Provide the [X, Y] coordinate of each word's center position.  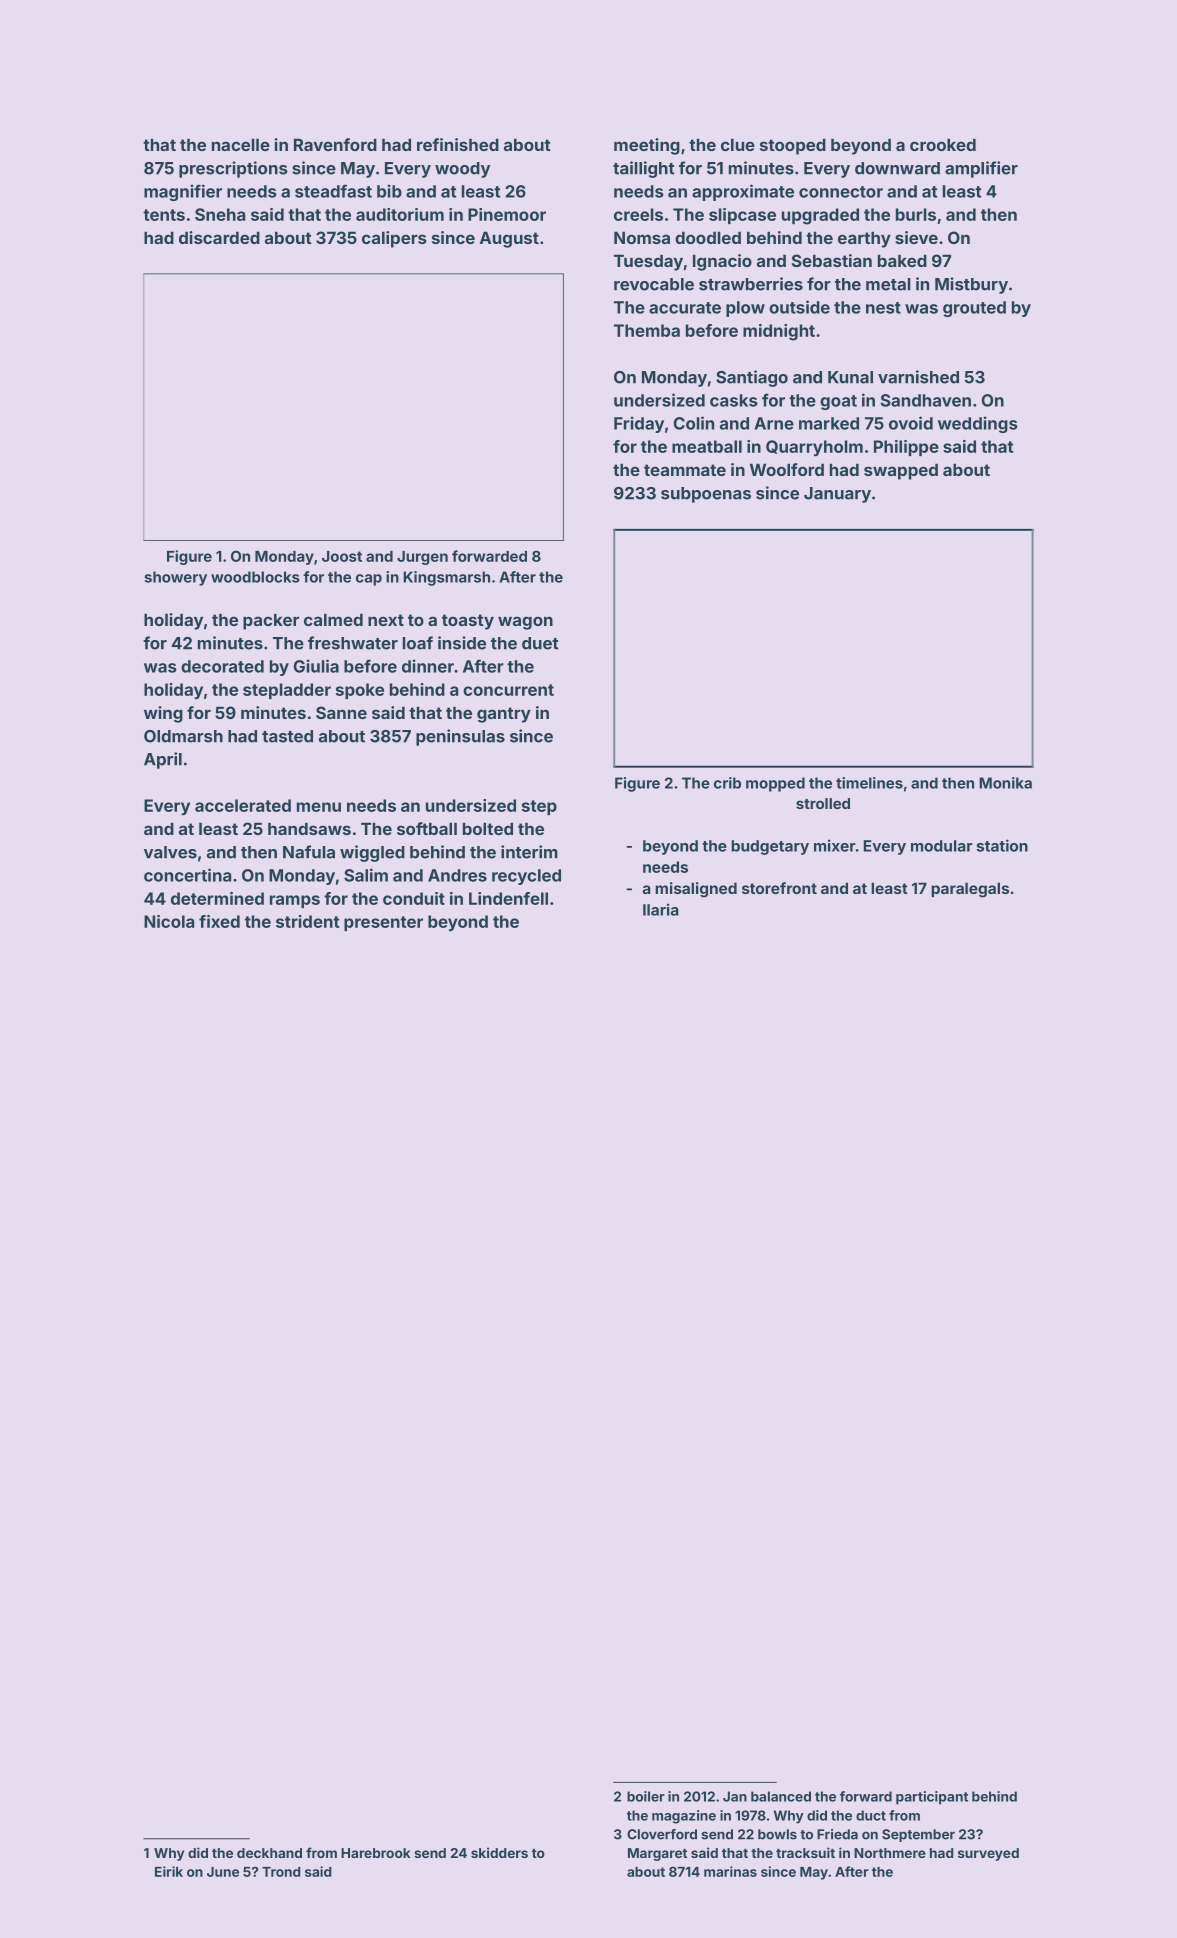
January [837, 495]
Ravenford [335, 144]
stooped [793, 146]
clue [738, 144]
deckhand [269, 1853]
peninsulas [460, 737]
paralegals [970, 890]
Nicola [169, 921]
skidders [499, 1852]
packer [271, 621]
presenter [383, 923]
